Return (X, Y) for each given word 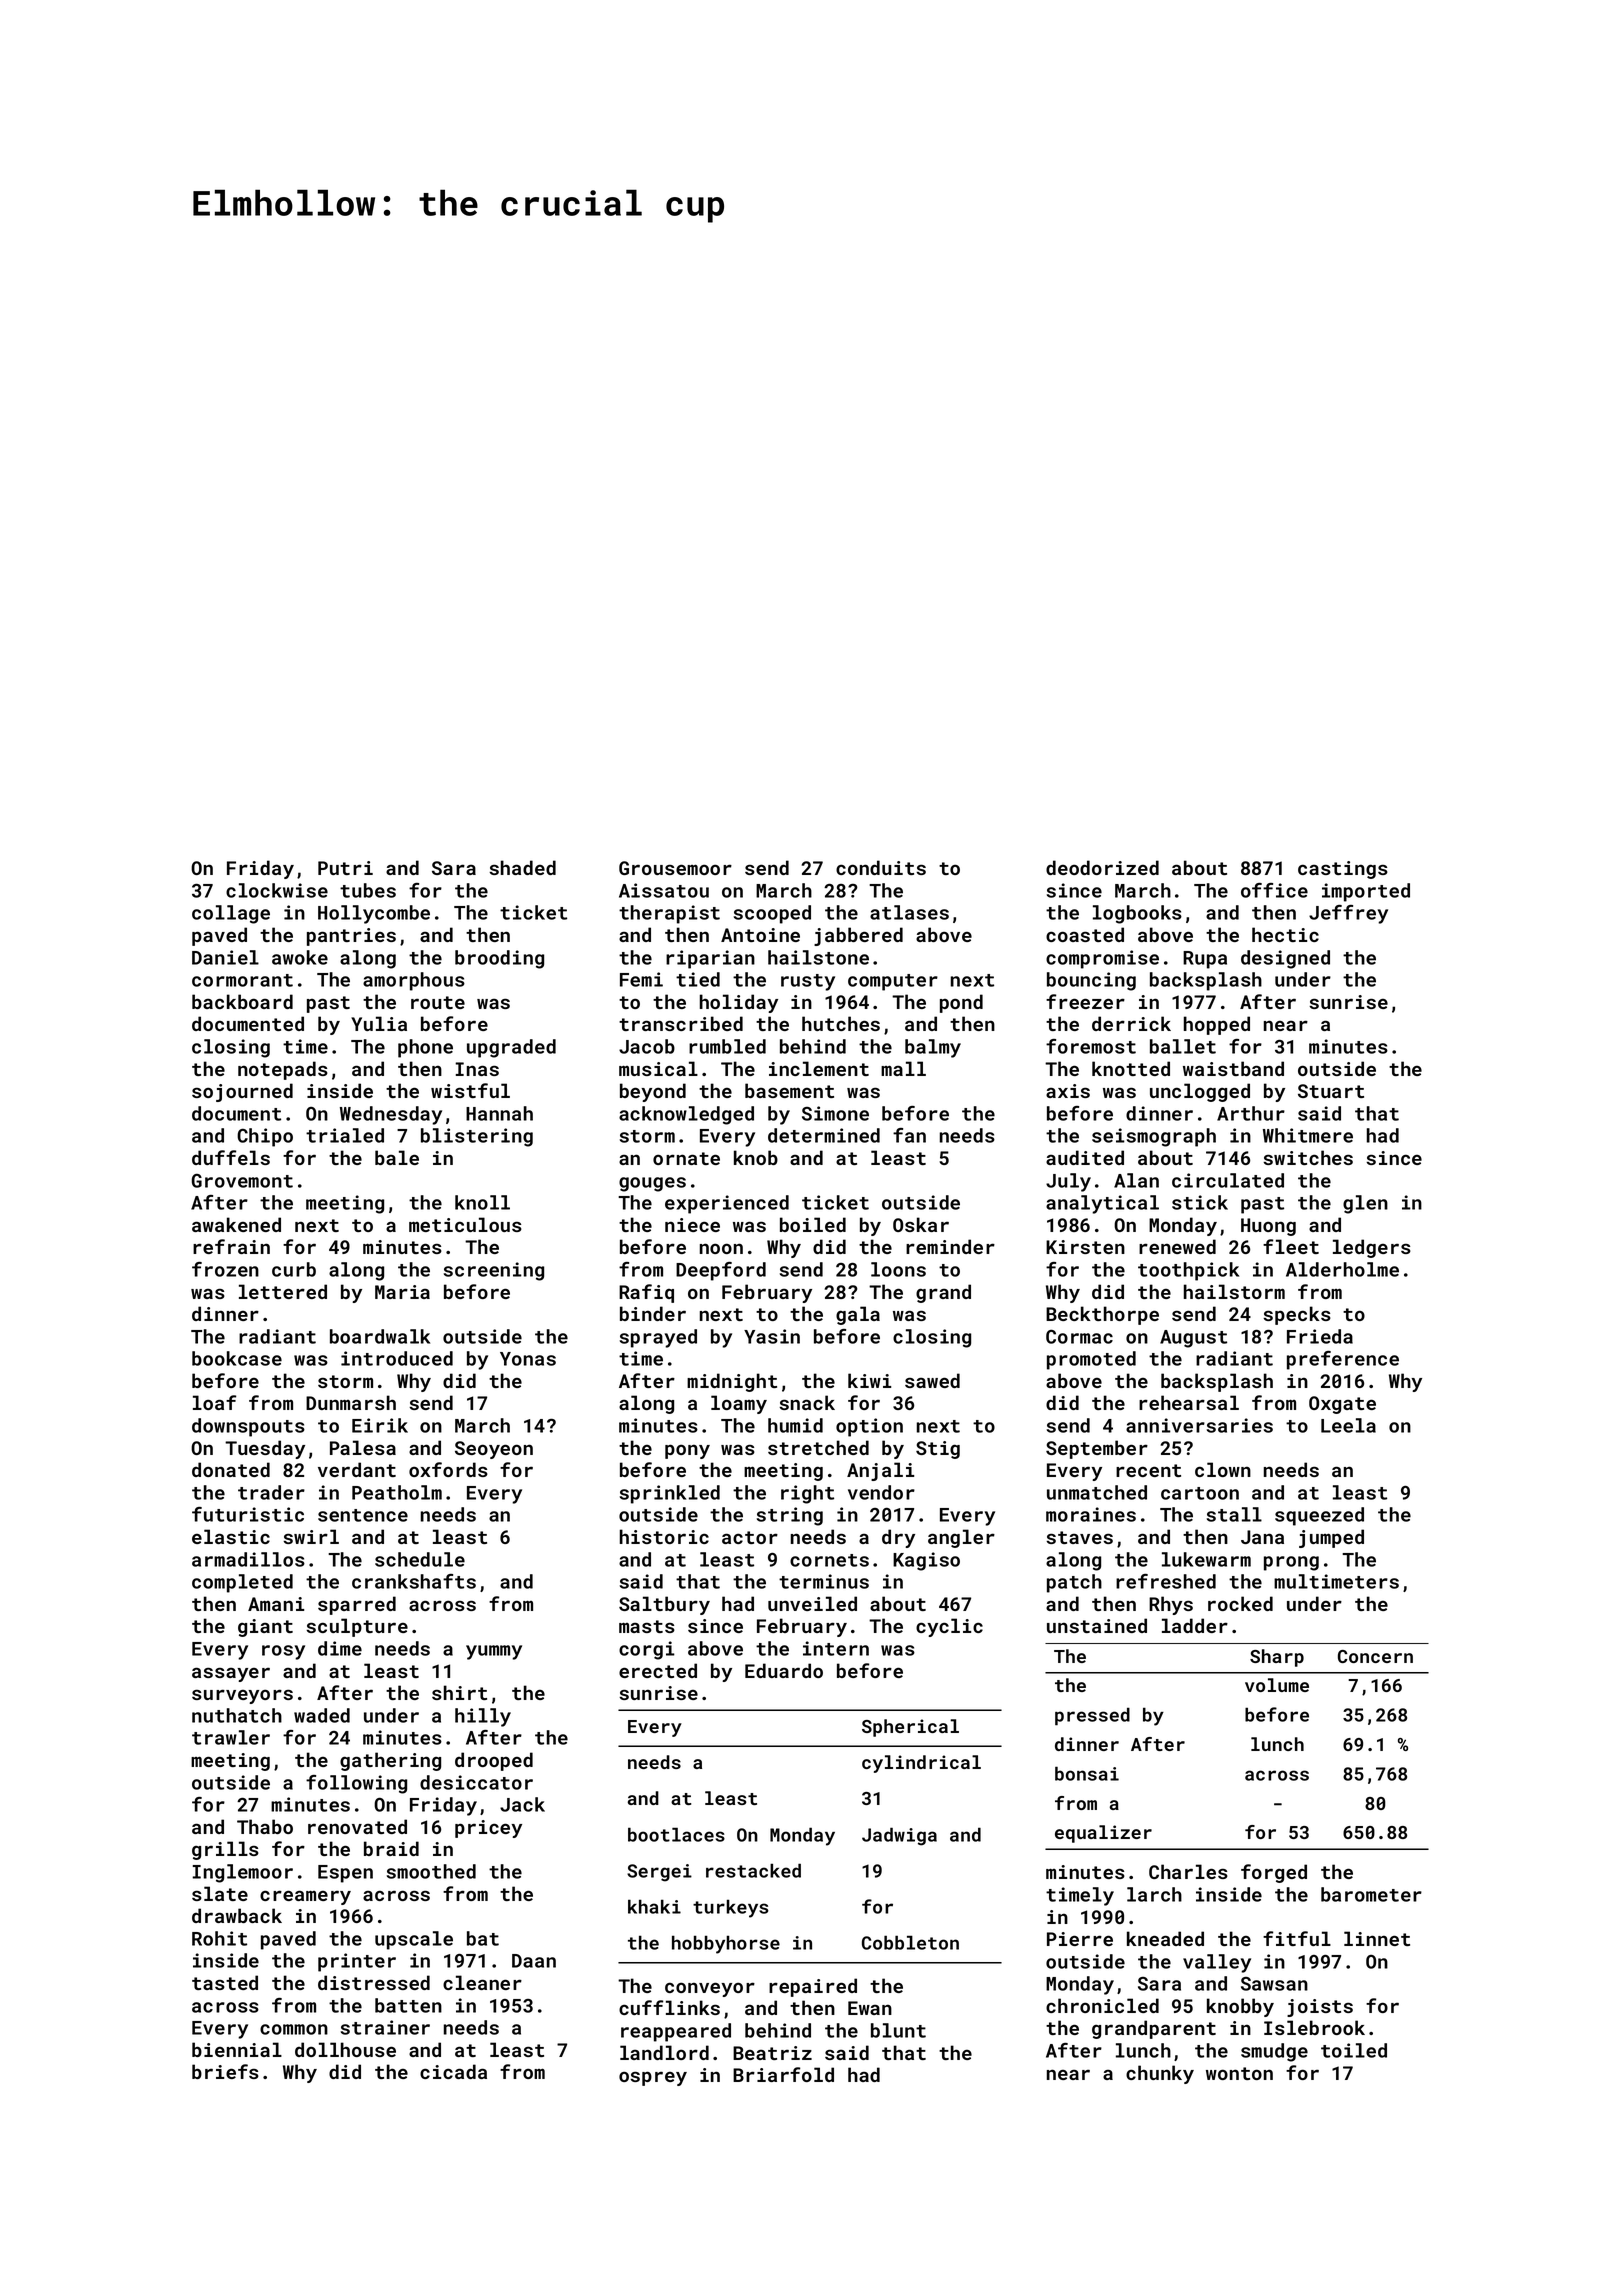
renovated (357, 1826)
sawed (932, 1380)
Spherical (910, 1728)
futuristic (248, 1514)
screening (494, 1271)
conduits (881, 867)
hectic (1285, 934)
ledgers (1372, 1248)
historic (664, 1536)
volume (1277, 1685)
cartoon (1200, 1493)
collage (231, 914)
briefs (225, 2071)
